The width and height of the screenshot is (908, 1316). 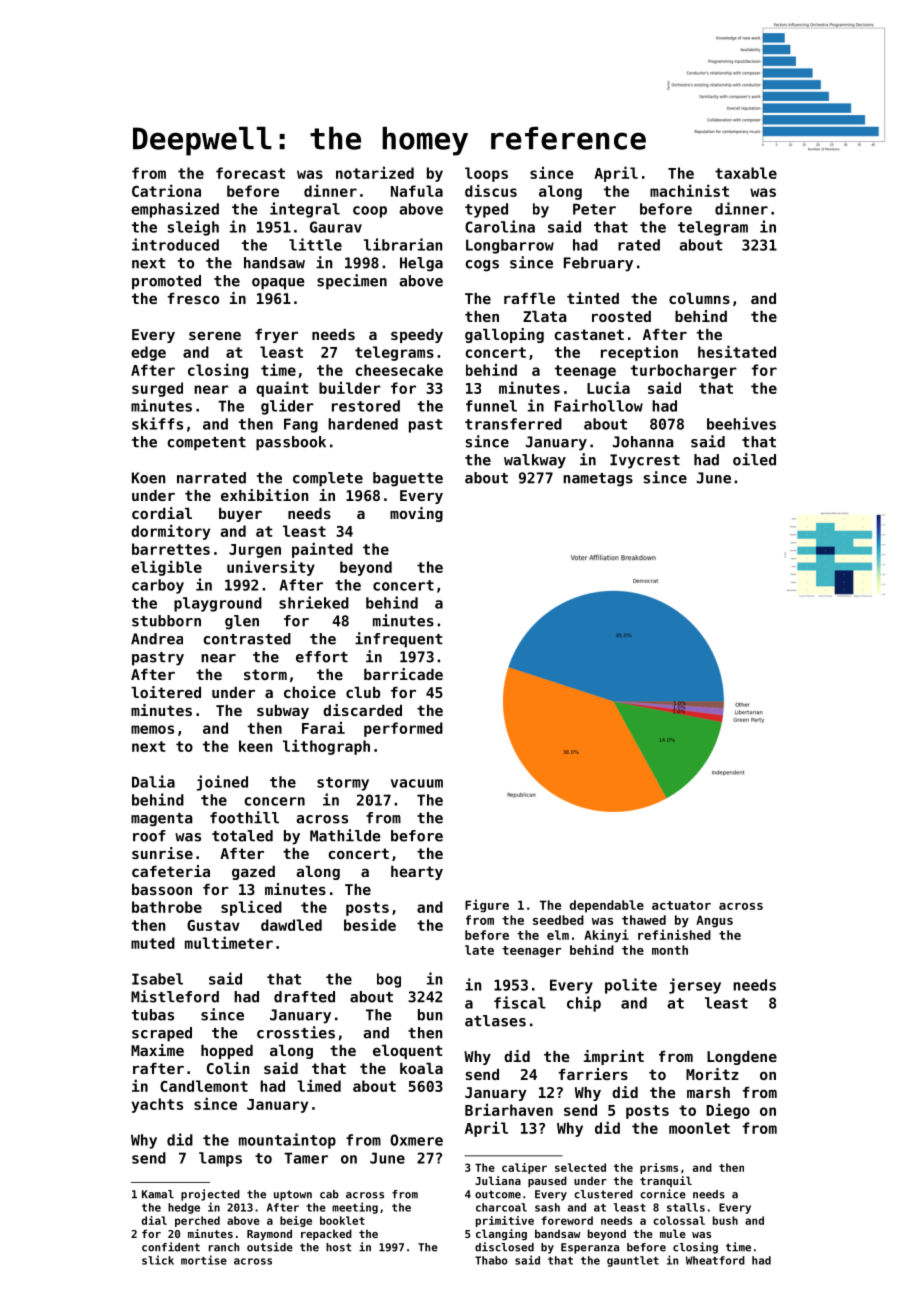 I want to click on dependable, so click(x=607, y=906).
